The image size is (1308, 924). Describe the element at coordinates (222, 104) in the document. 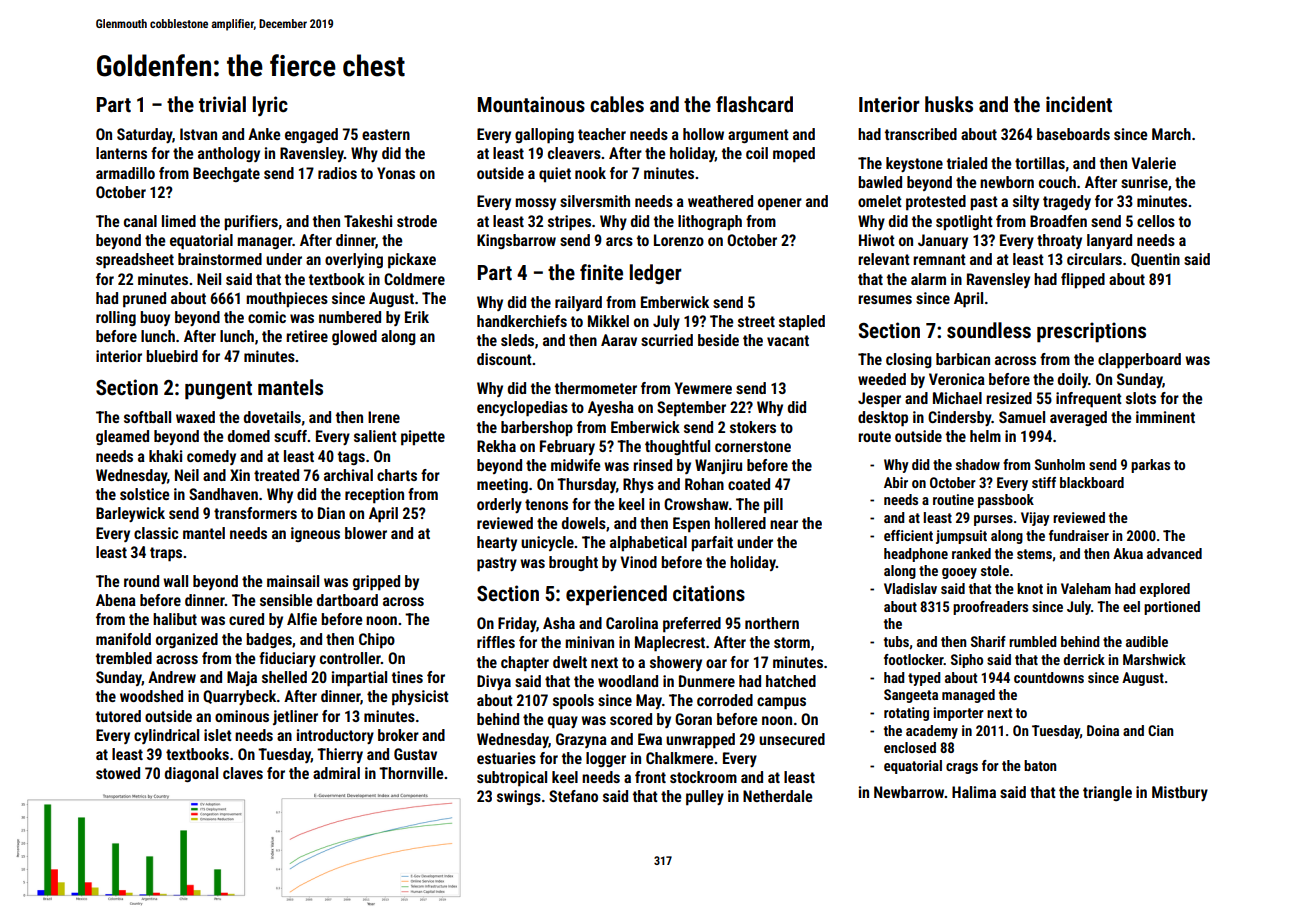

I see `trivial` at that location.
